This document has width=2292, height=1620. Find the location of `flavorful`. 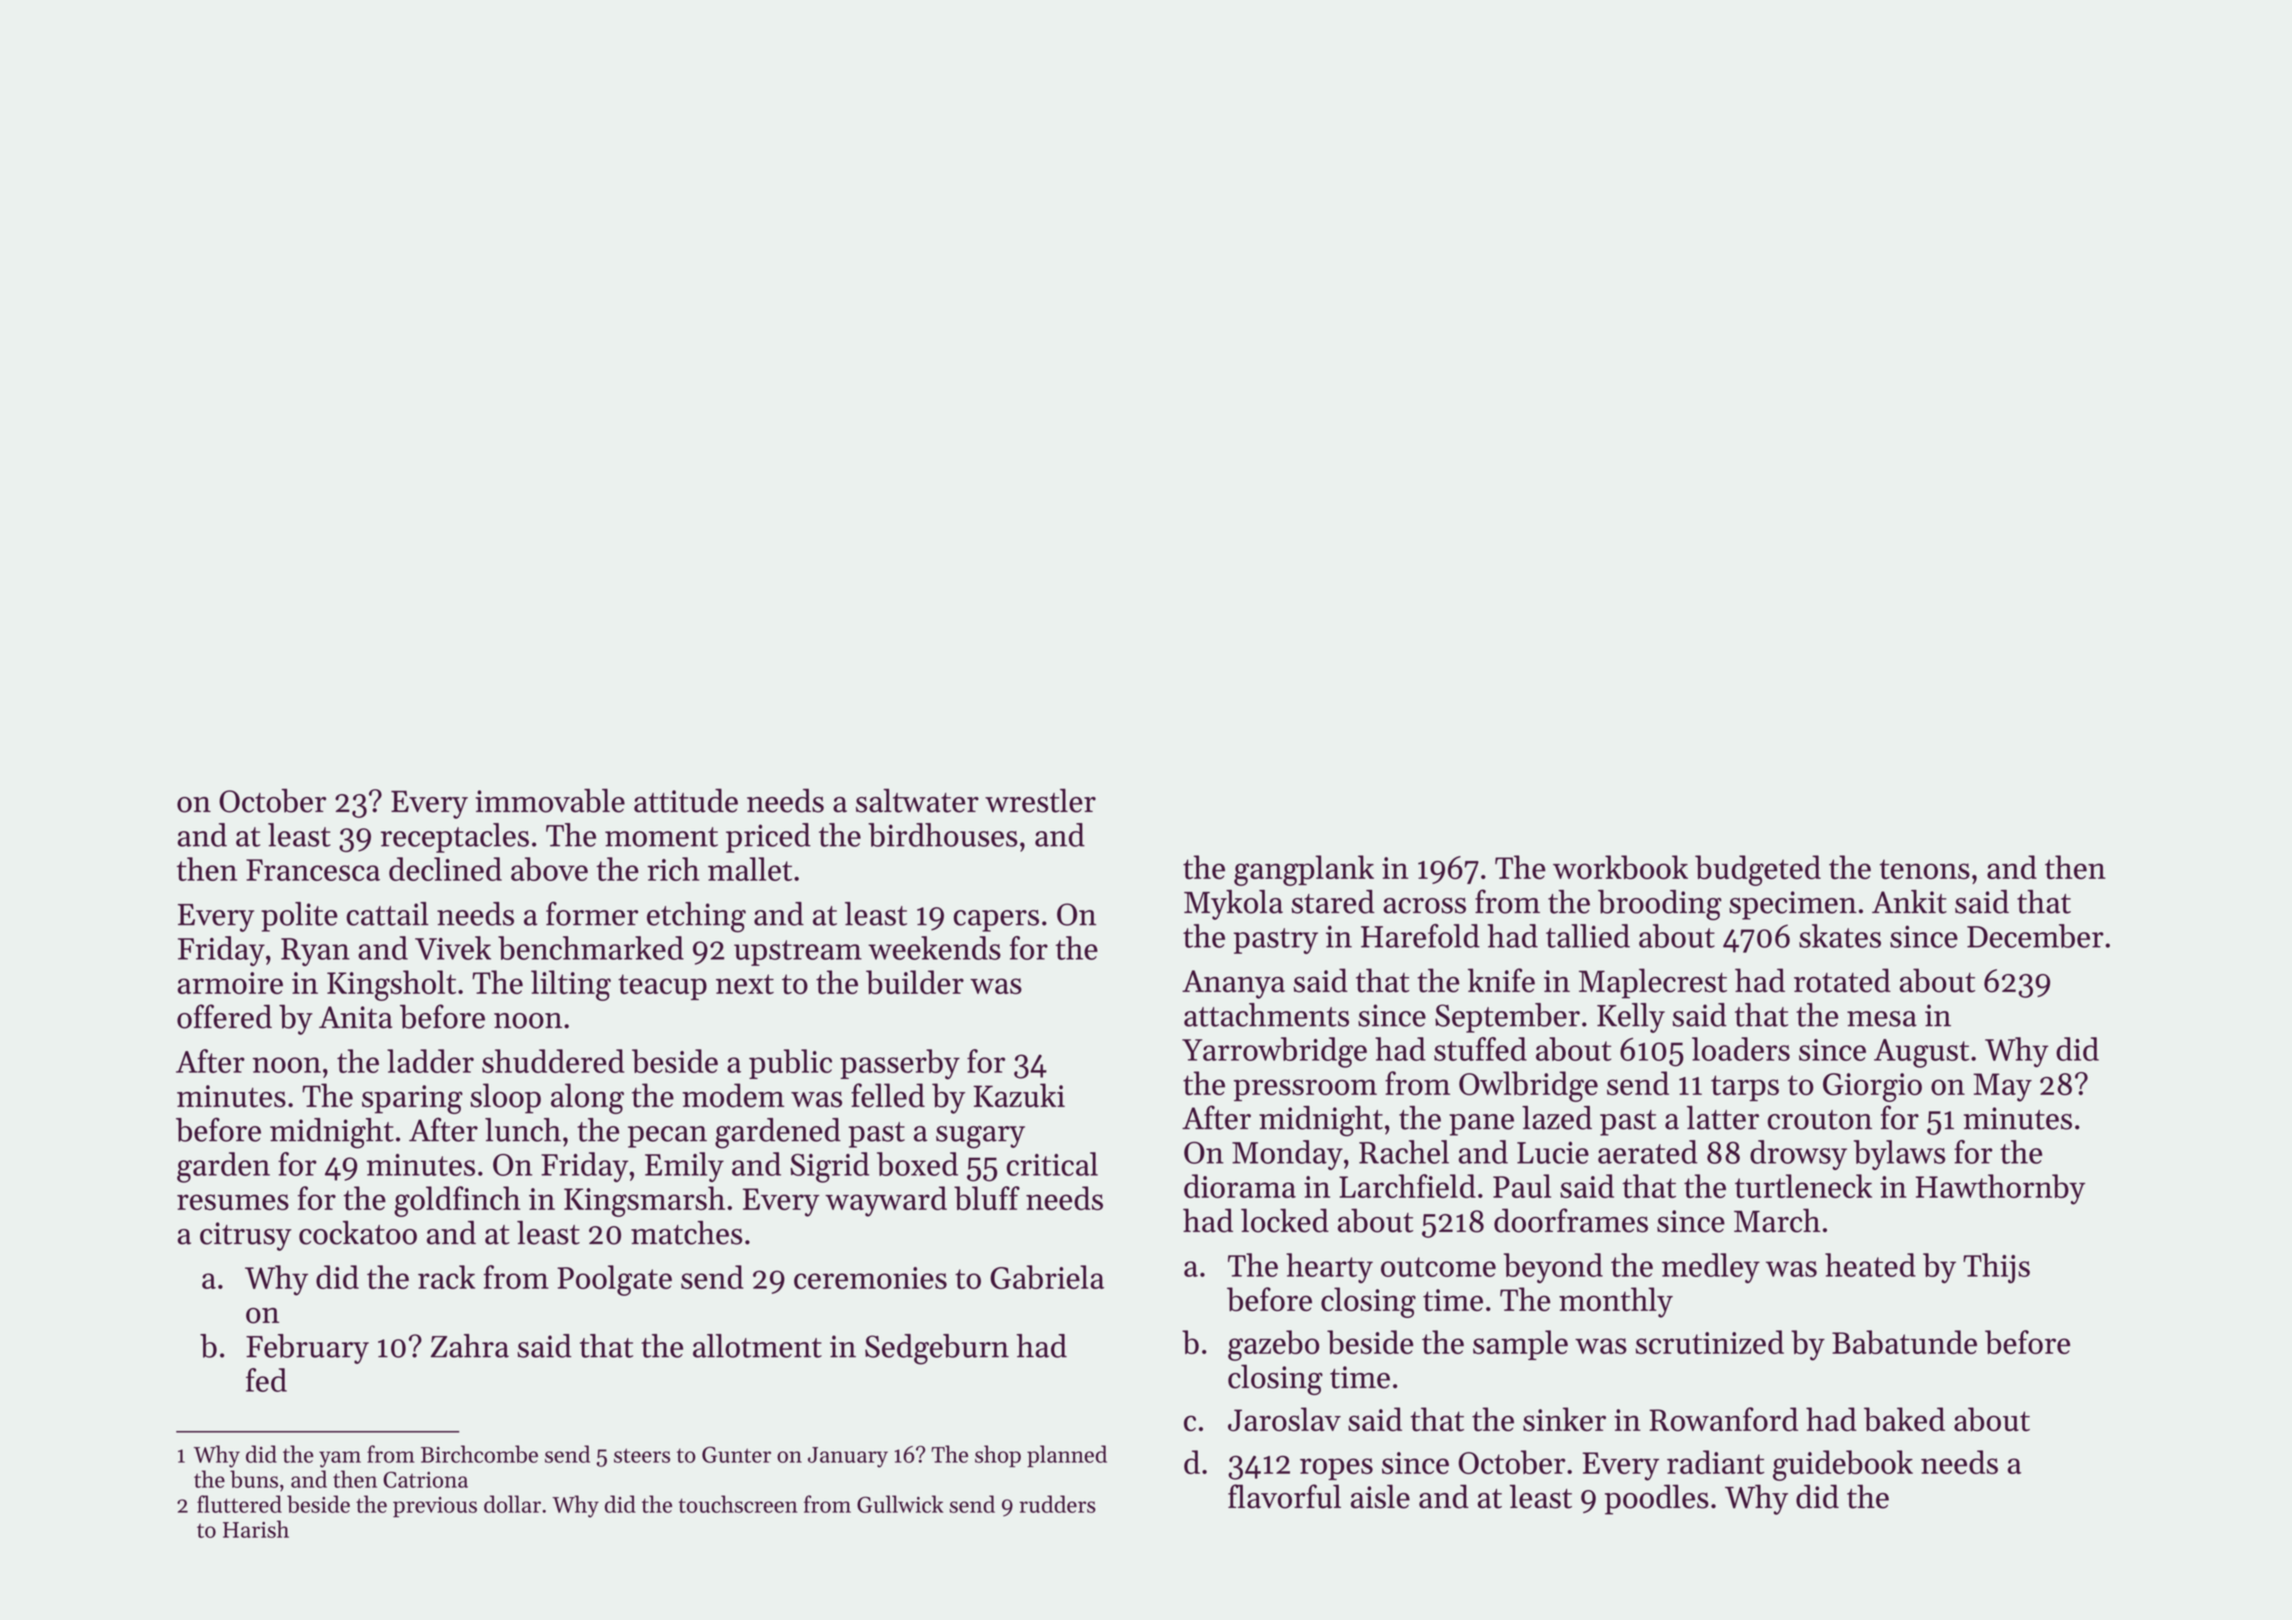

flavorful is located at coordinates (1284, 1496).
